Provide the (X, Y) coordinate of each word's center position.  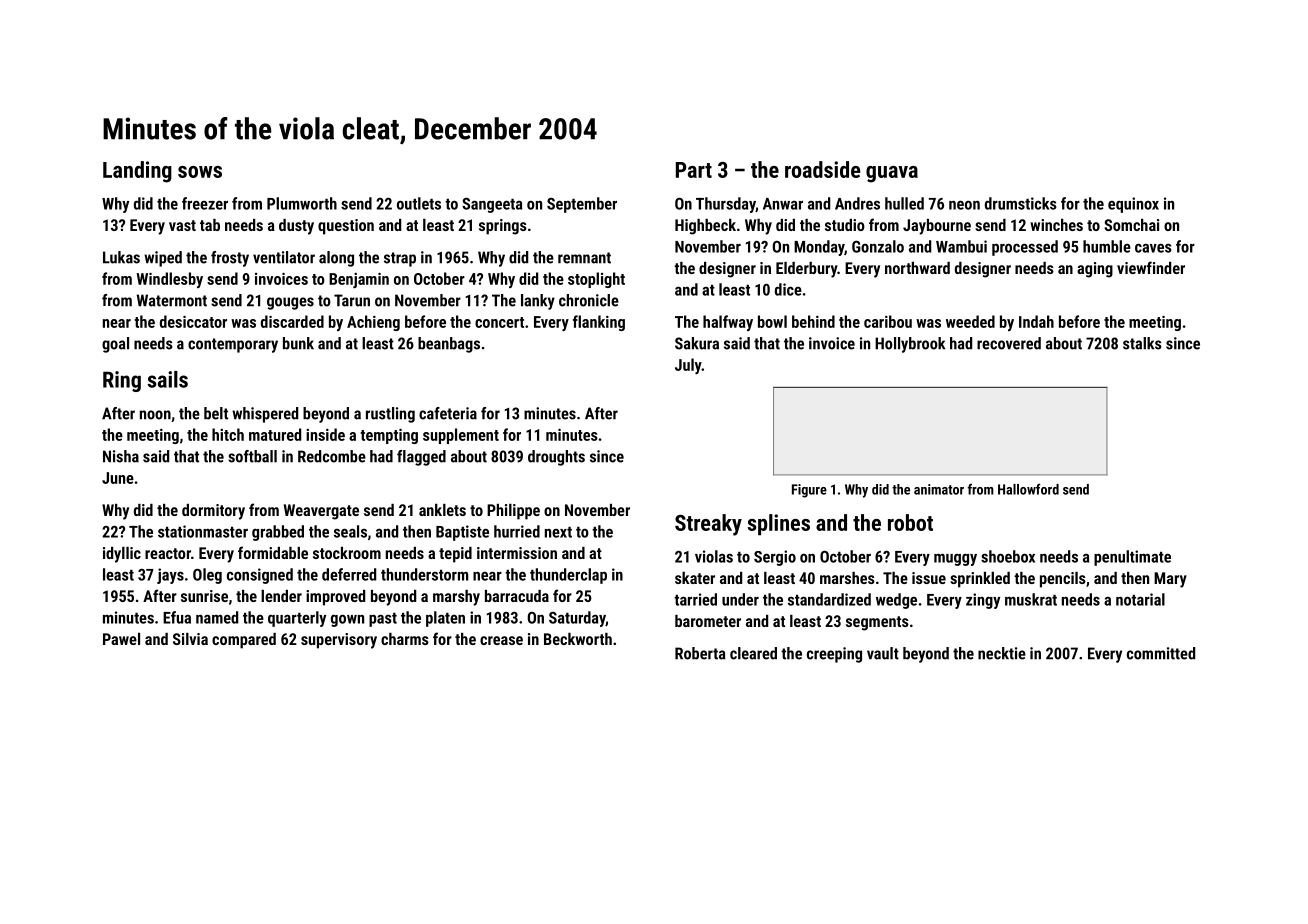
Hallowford (1028, 489)
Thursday (726, 205)
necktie (1002, 653)
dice (788, 289)
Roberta (700, 653)
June (118, 478)
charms (405, 639)
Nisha (121, 456)
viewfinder (1151, 267)
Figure (809, 491)
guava (892, 174)
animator (939, 489)
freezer (205, 203)
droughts (556, 458)
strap (400, 259)
